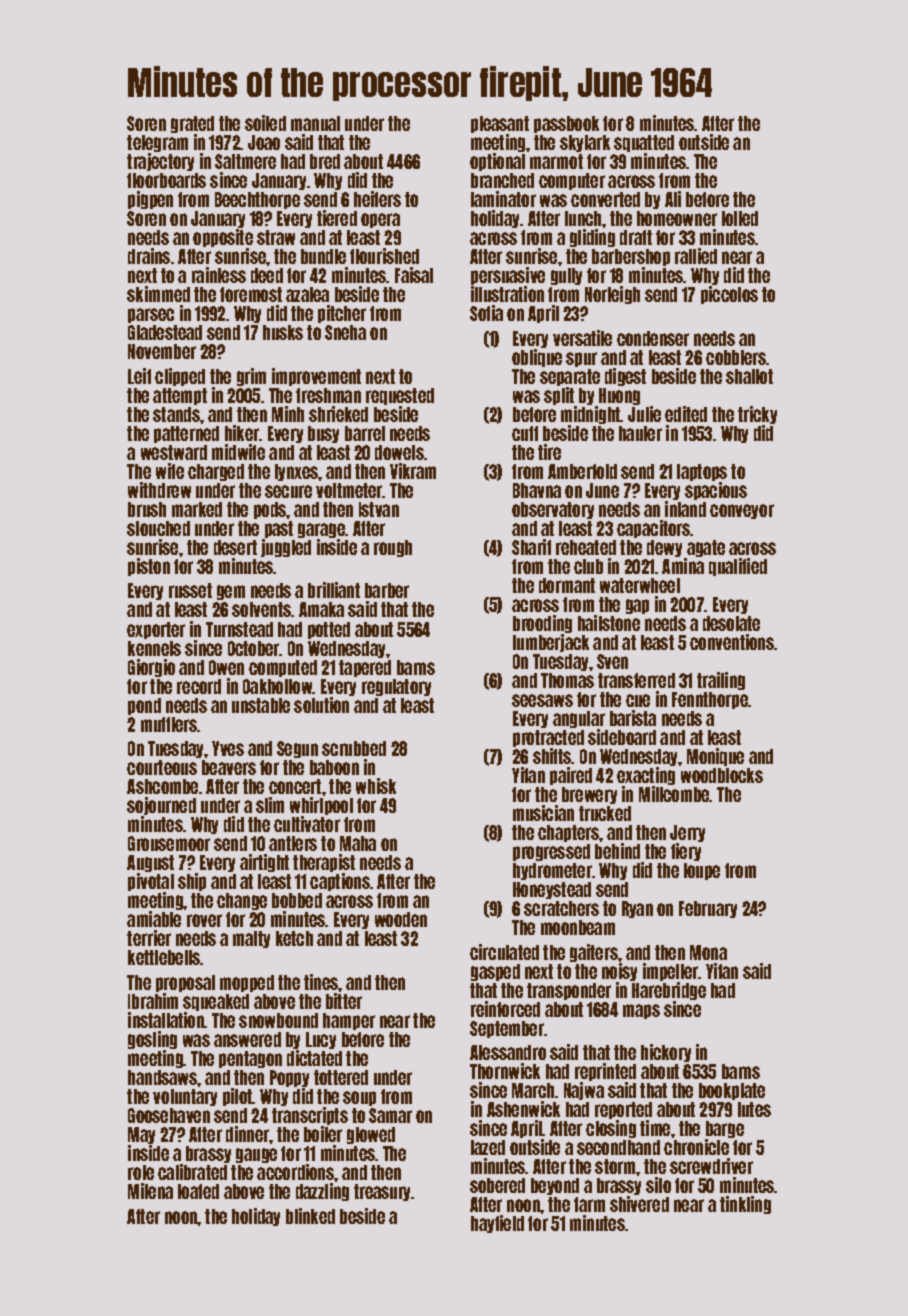 The height and width of the document is (1316, 908). I want to click on bred, so click(325, 161).
